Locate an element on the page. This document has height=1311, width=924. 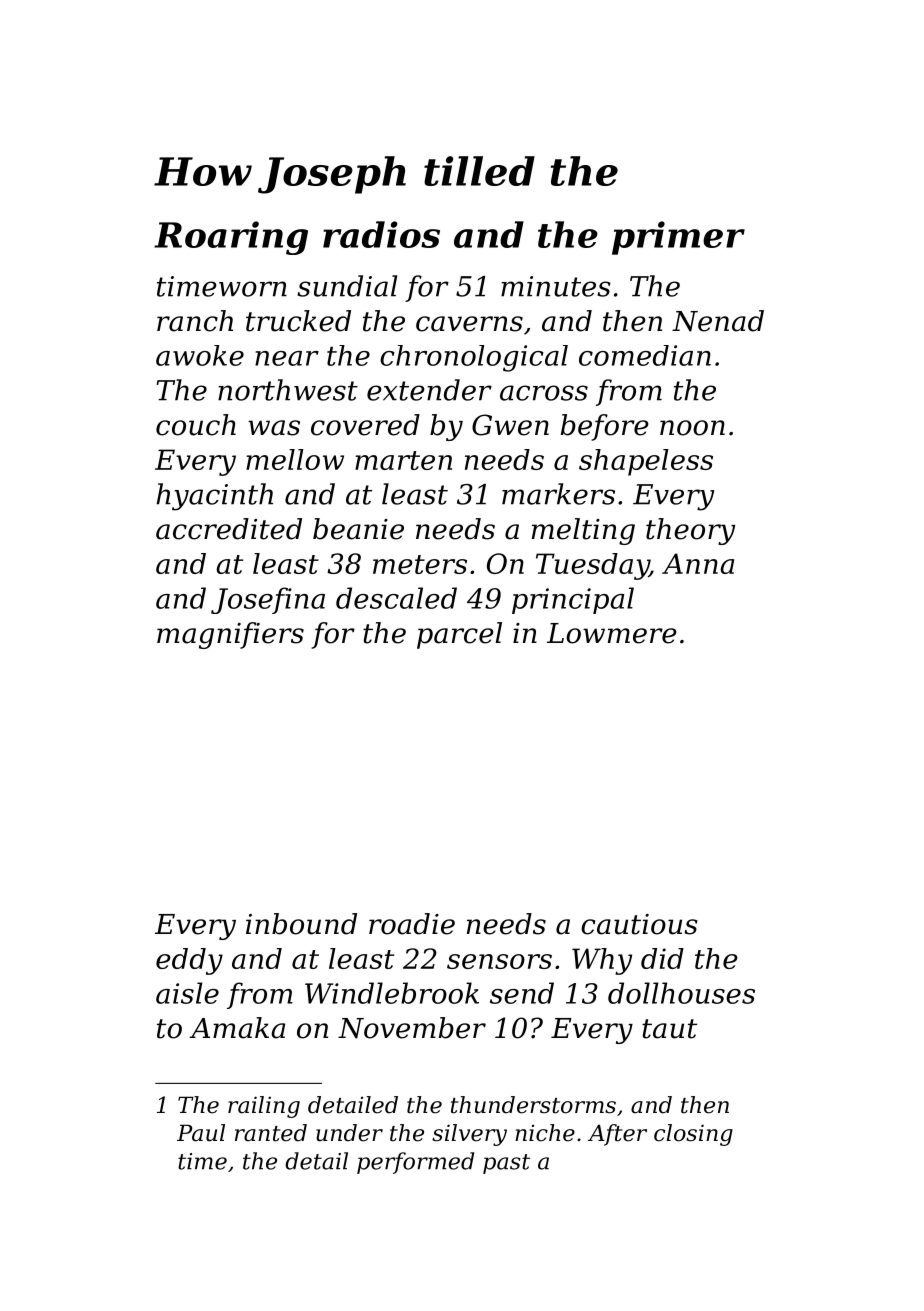
Anna is located at coordinates (698, 563).
